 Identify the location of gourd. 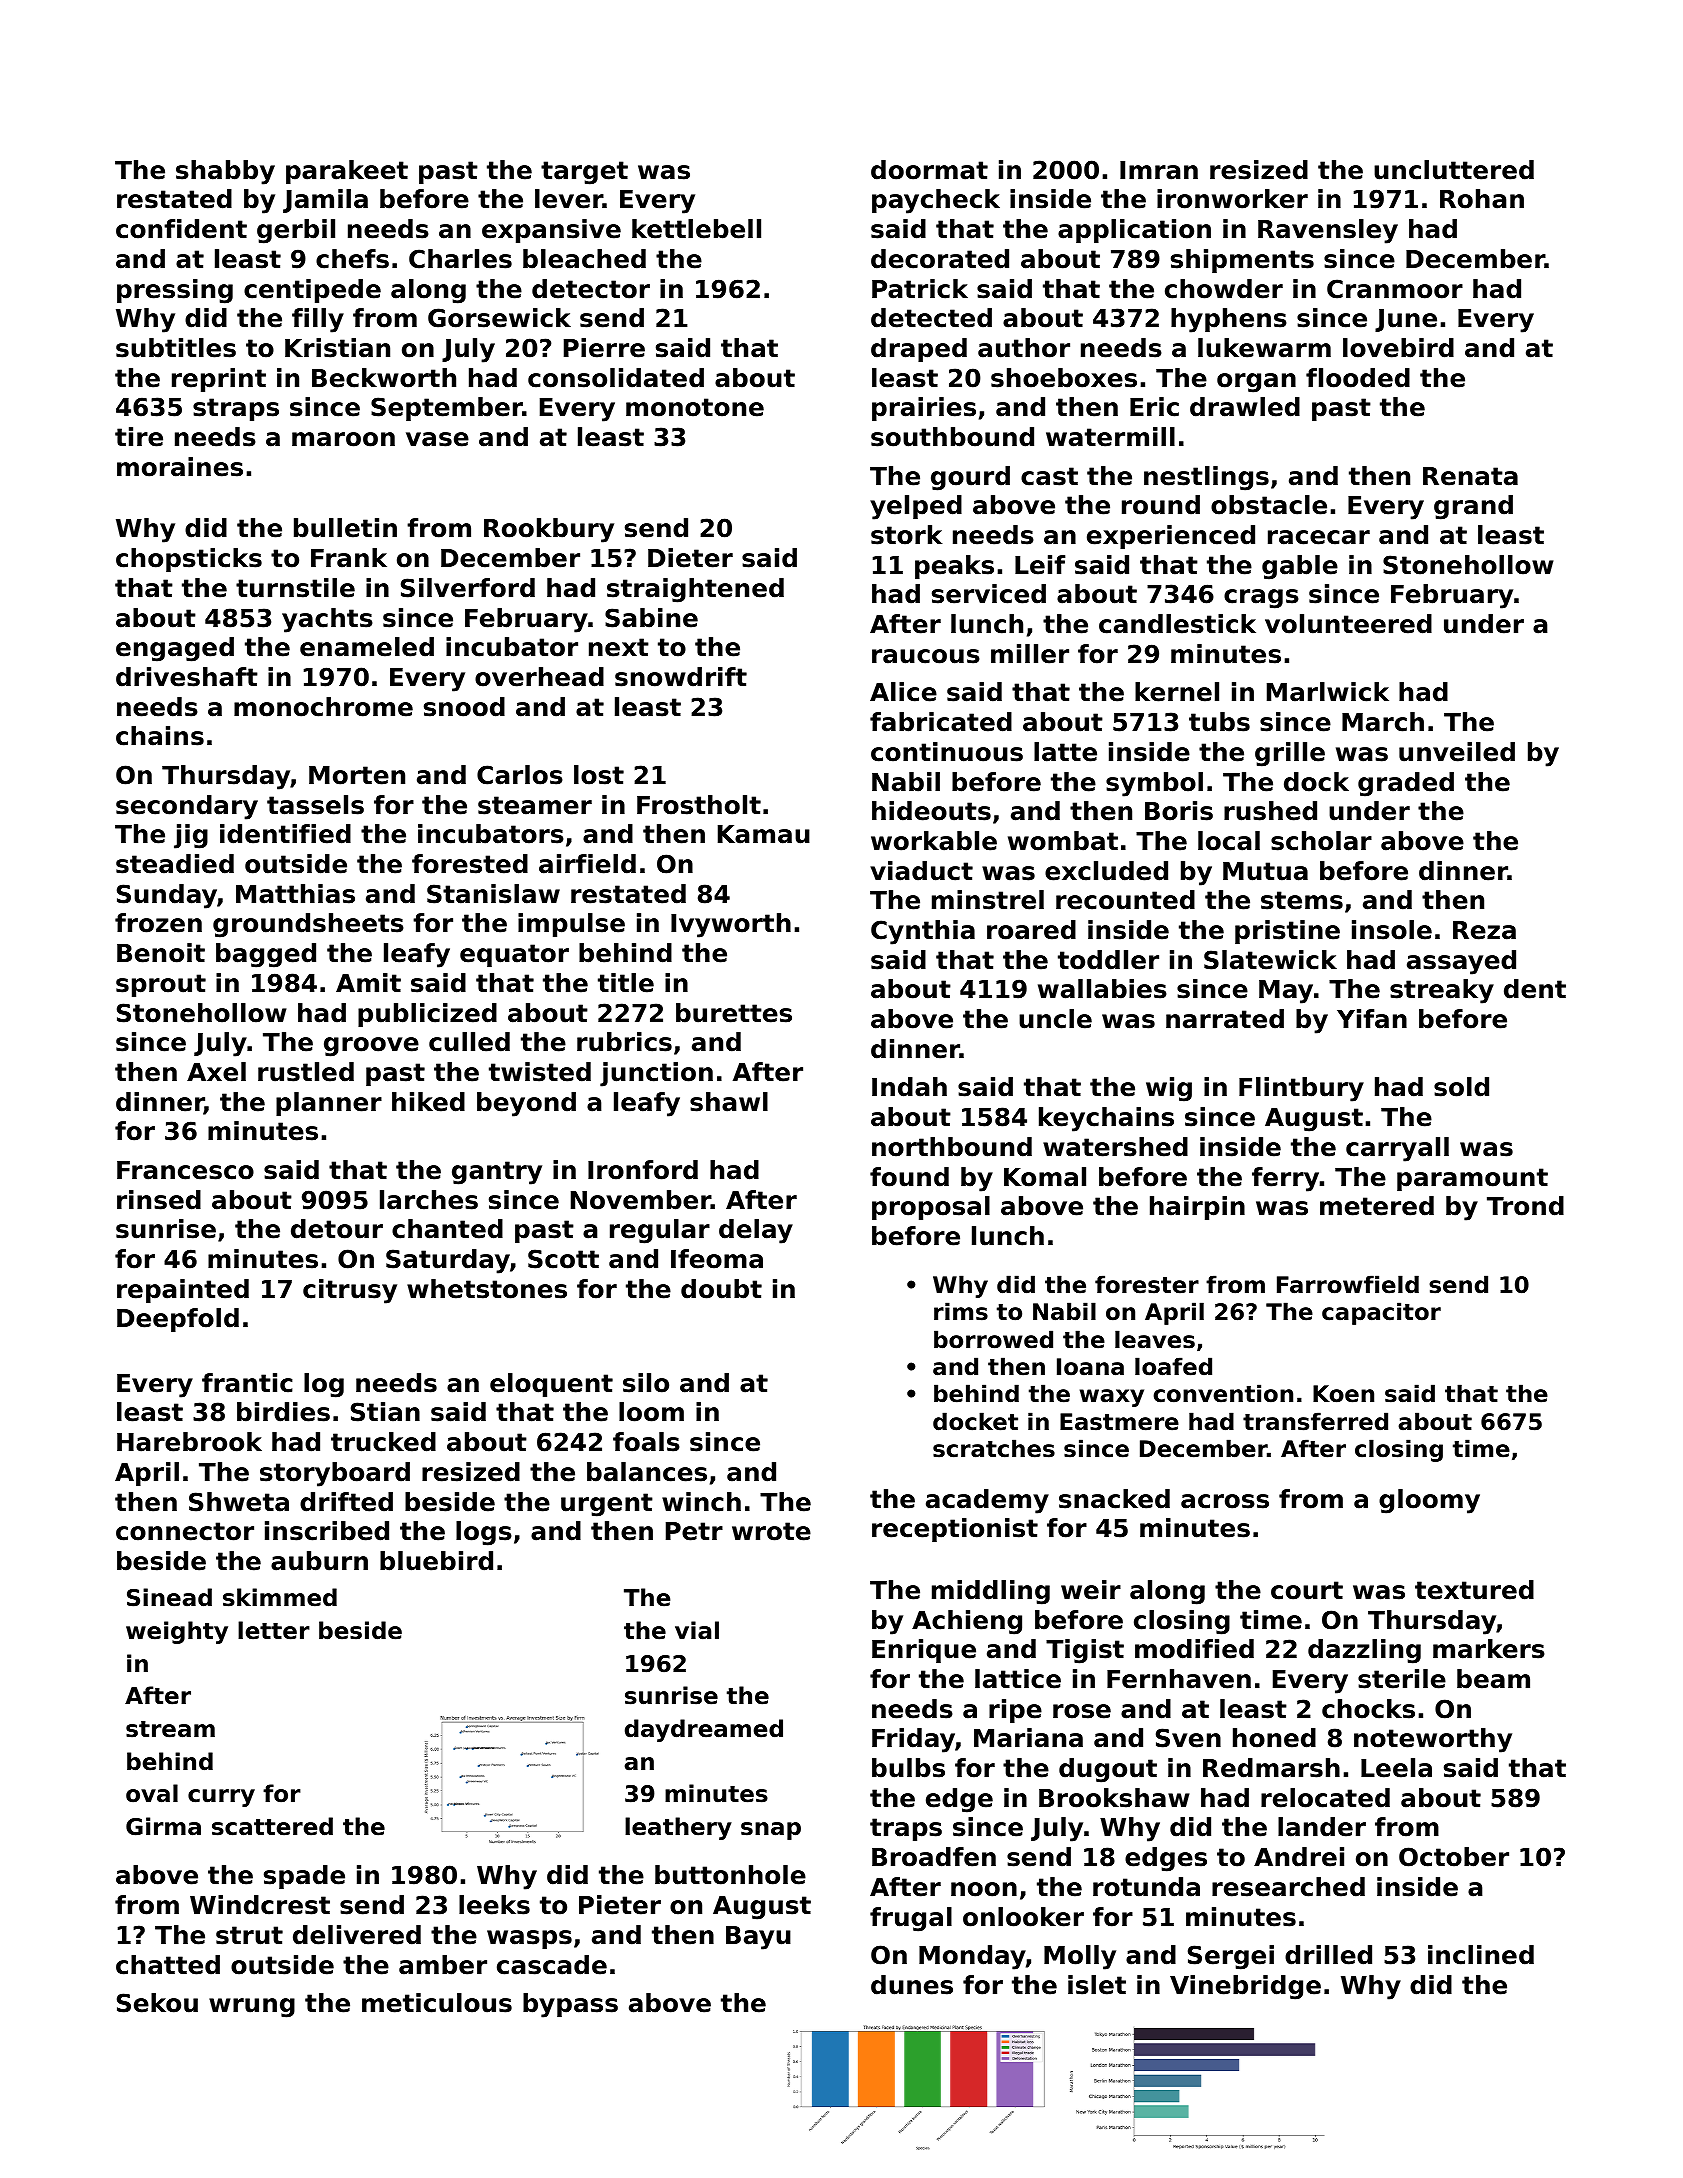
(970, 478).
